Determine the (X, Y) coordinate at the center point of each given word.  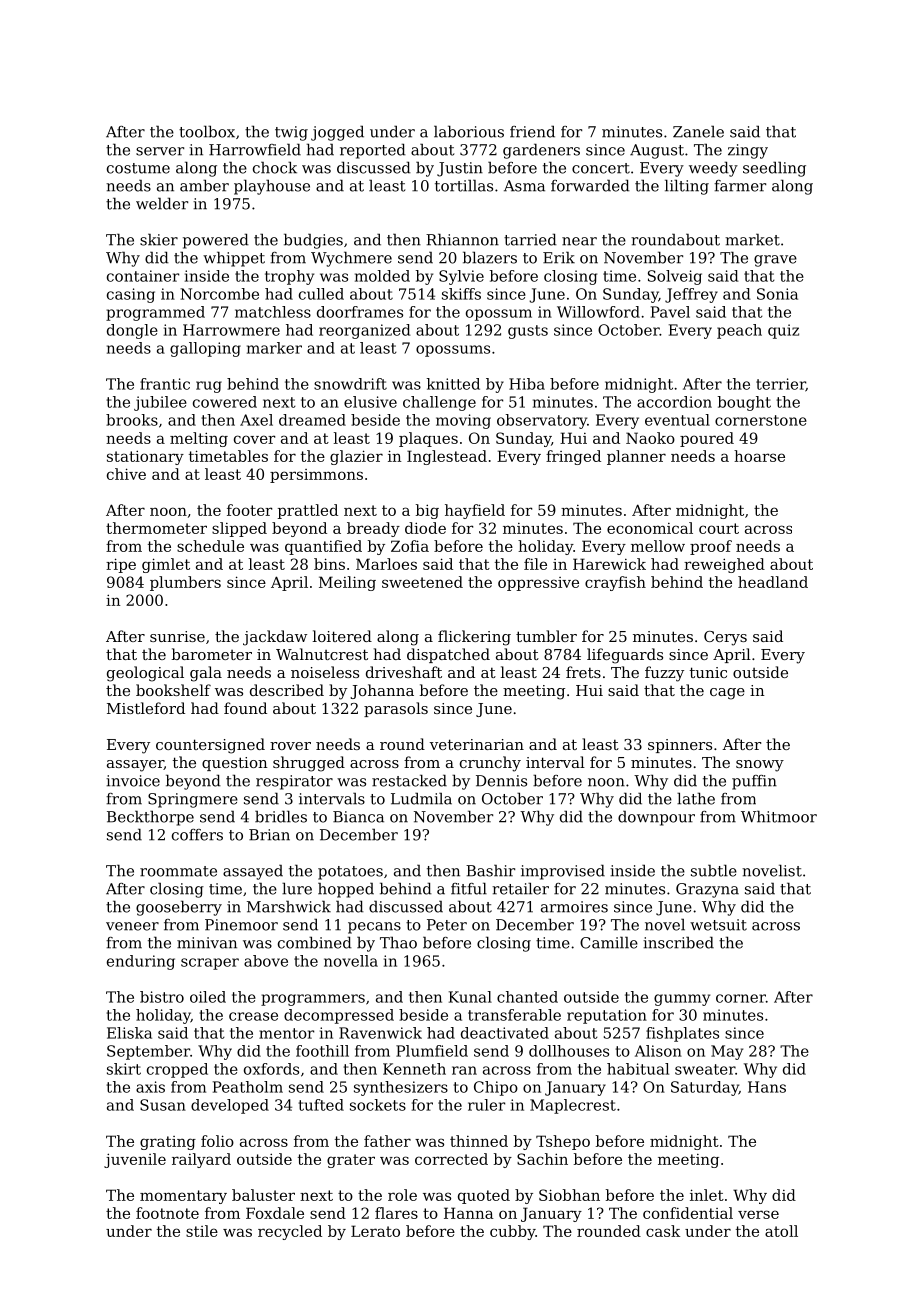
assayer (135, 766)
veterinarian (477, 744)
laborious (469, 131)
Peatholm (248, 1087)
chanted (527, 997)
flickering (474, 638)
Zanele (698, 131)
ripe (121, 565)
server (160, 151)
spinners (680, 746)
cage (727, 694)
